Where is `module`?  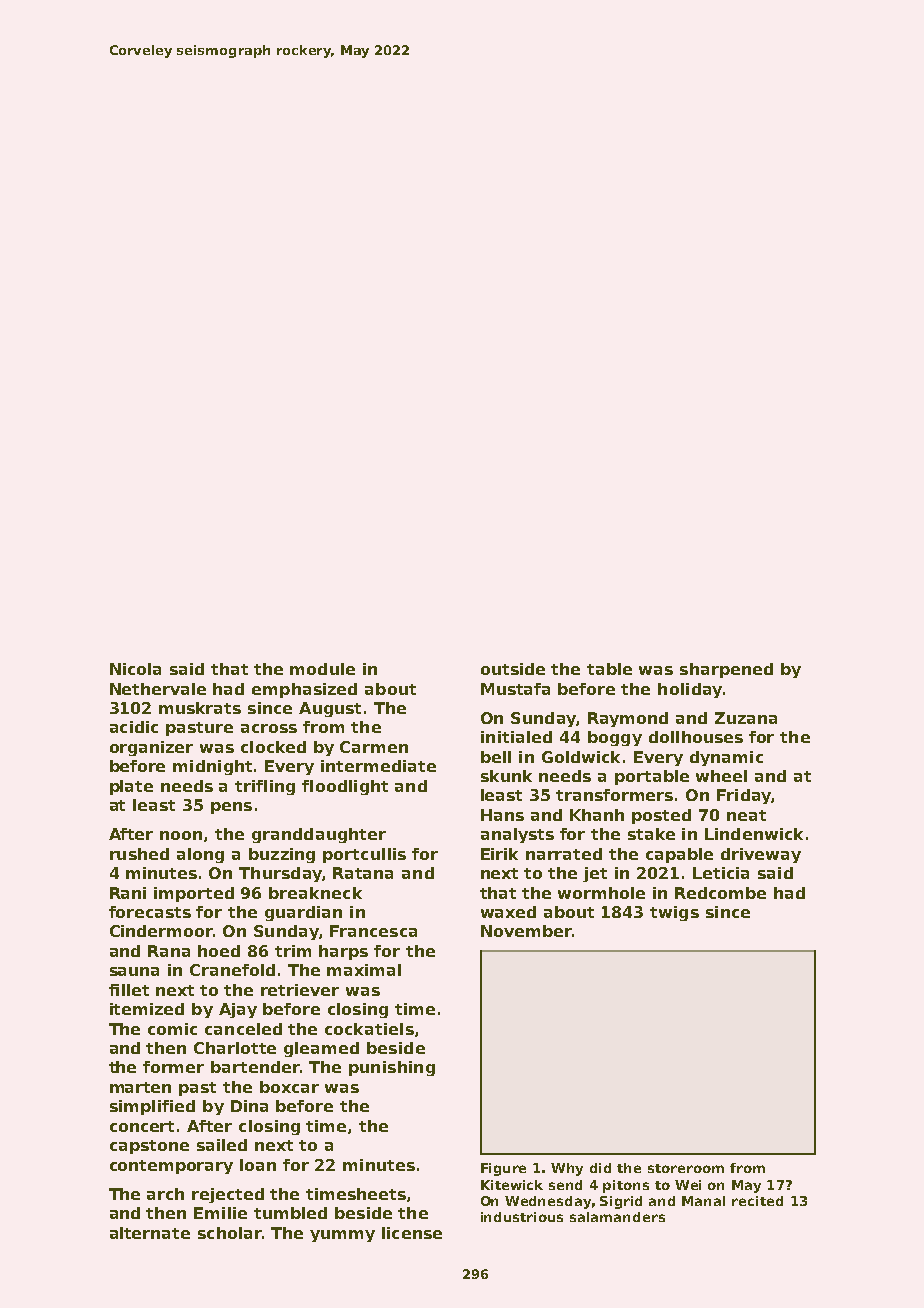
module is located at coordinates (322, 669).
